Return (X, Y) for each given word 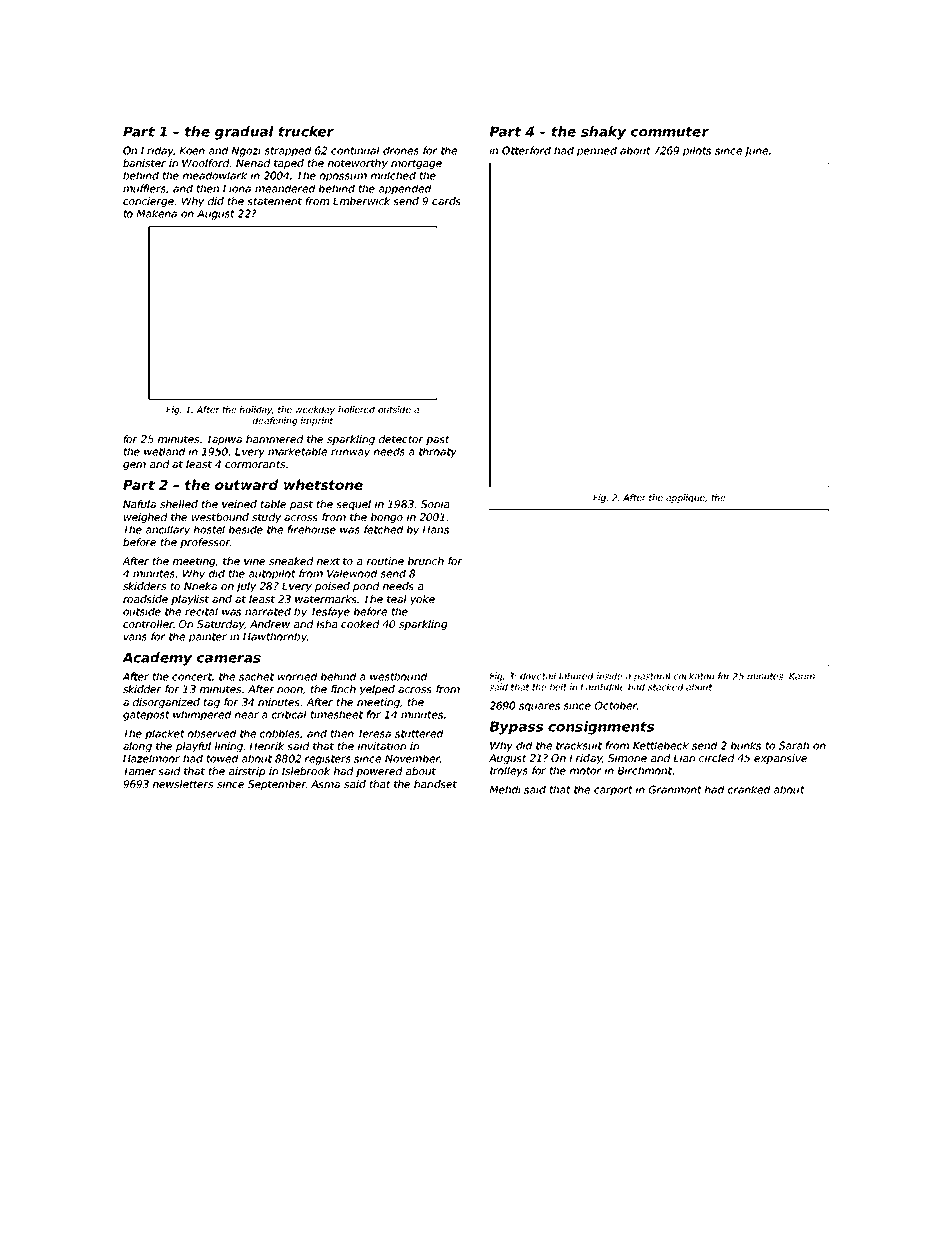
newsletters (183, 784)
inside (609, 676)
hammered (274, 439)
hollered (356, 409)
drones (401, 150)
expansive (780, 759)
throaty (438, 452)
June (756, 152)
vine (254, 561)
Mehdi (505, 789)
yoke (422, 600)
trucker (306, 131)
